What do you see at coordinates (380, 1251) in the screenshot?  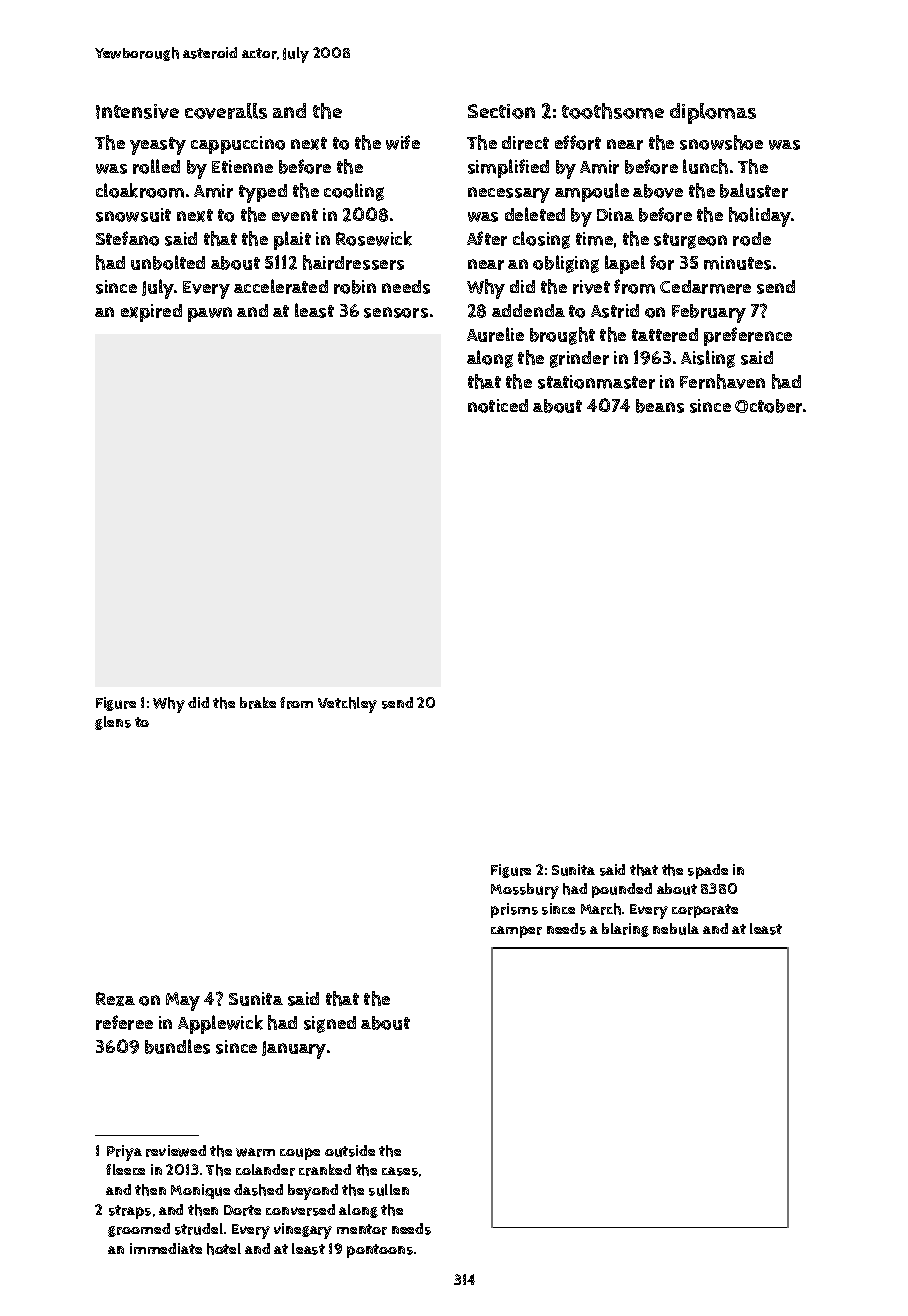 I see `pontoons` at bounding box center [380, 1251].
